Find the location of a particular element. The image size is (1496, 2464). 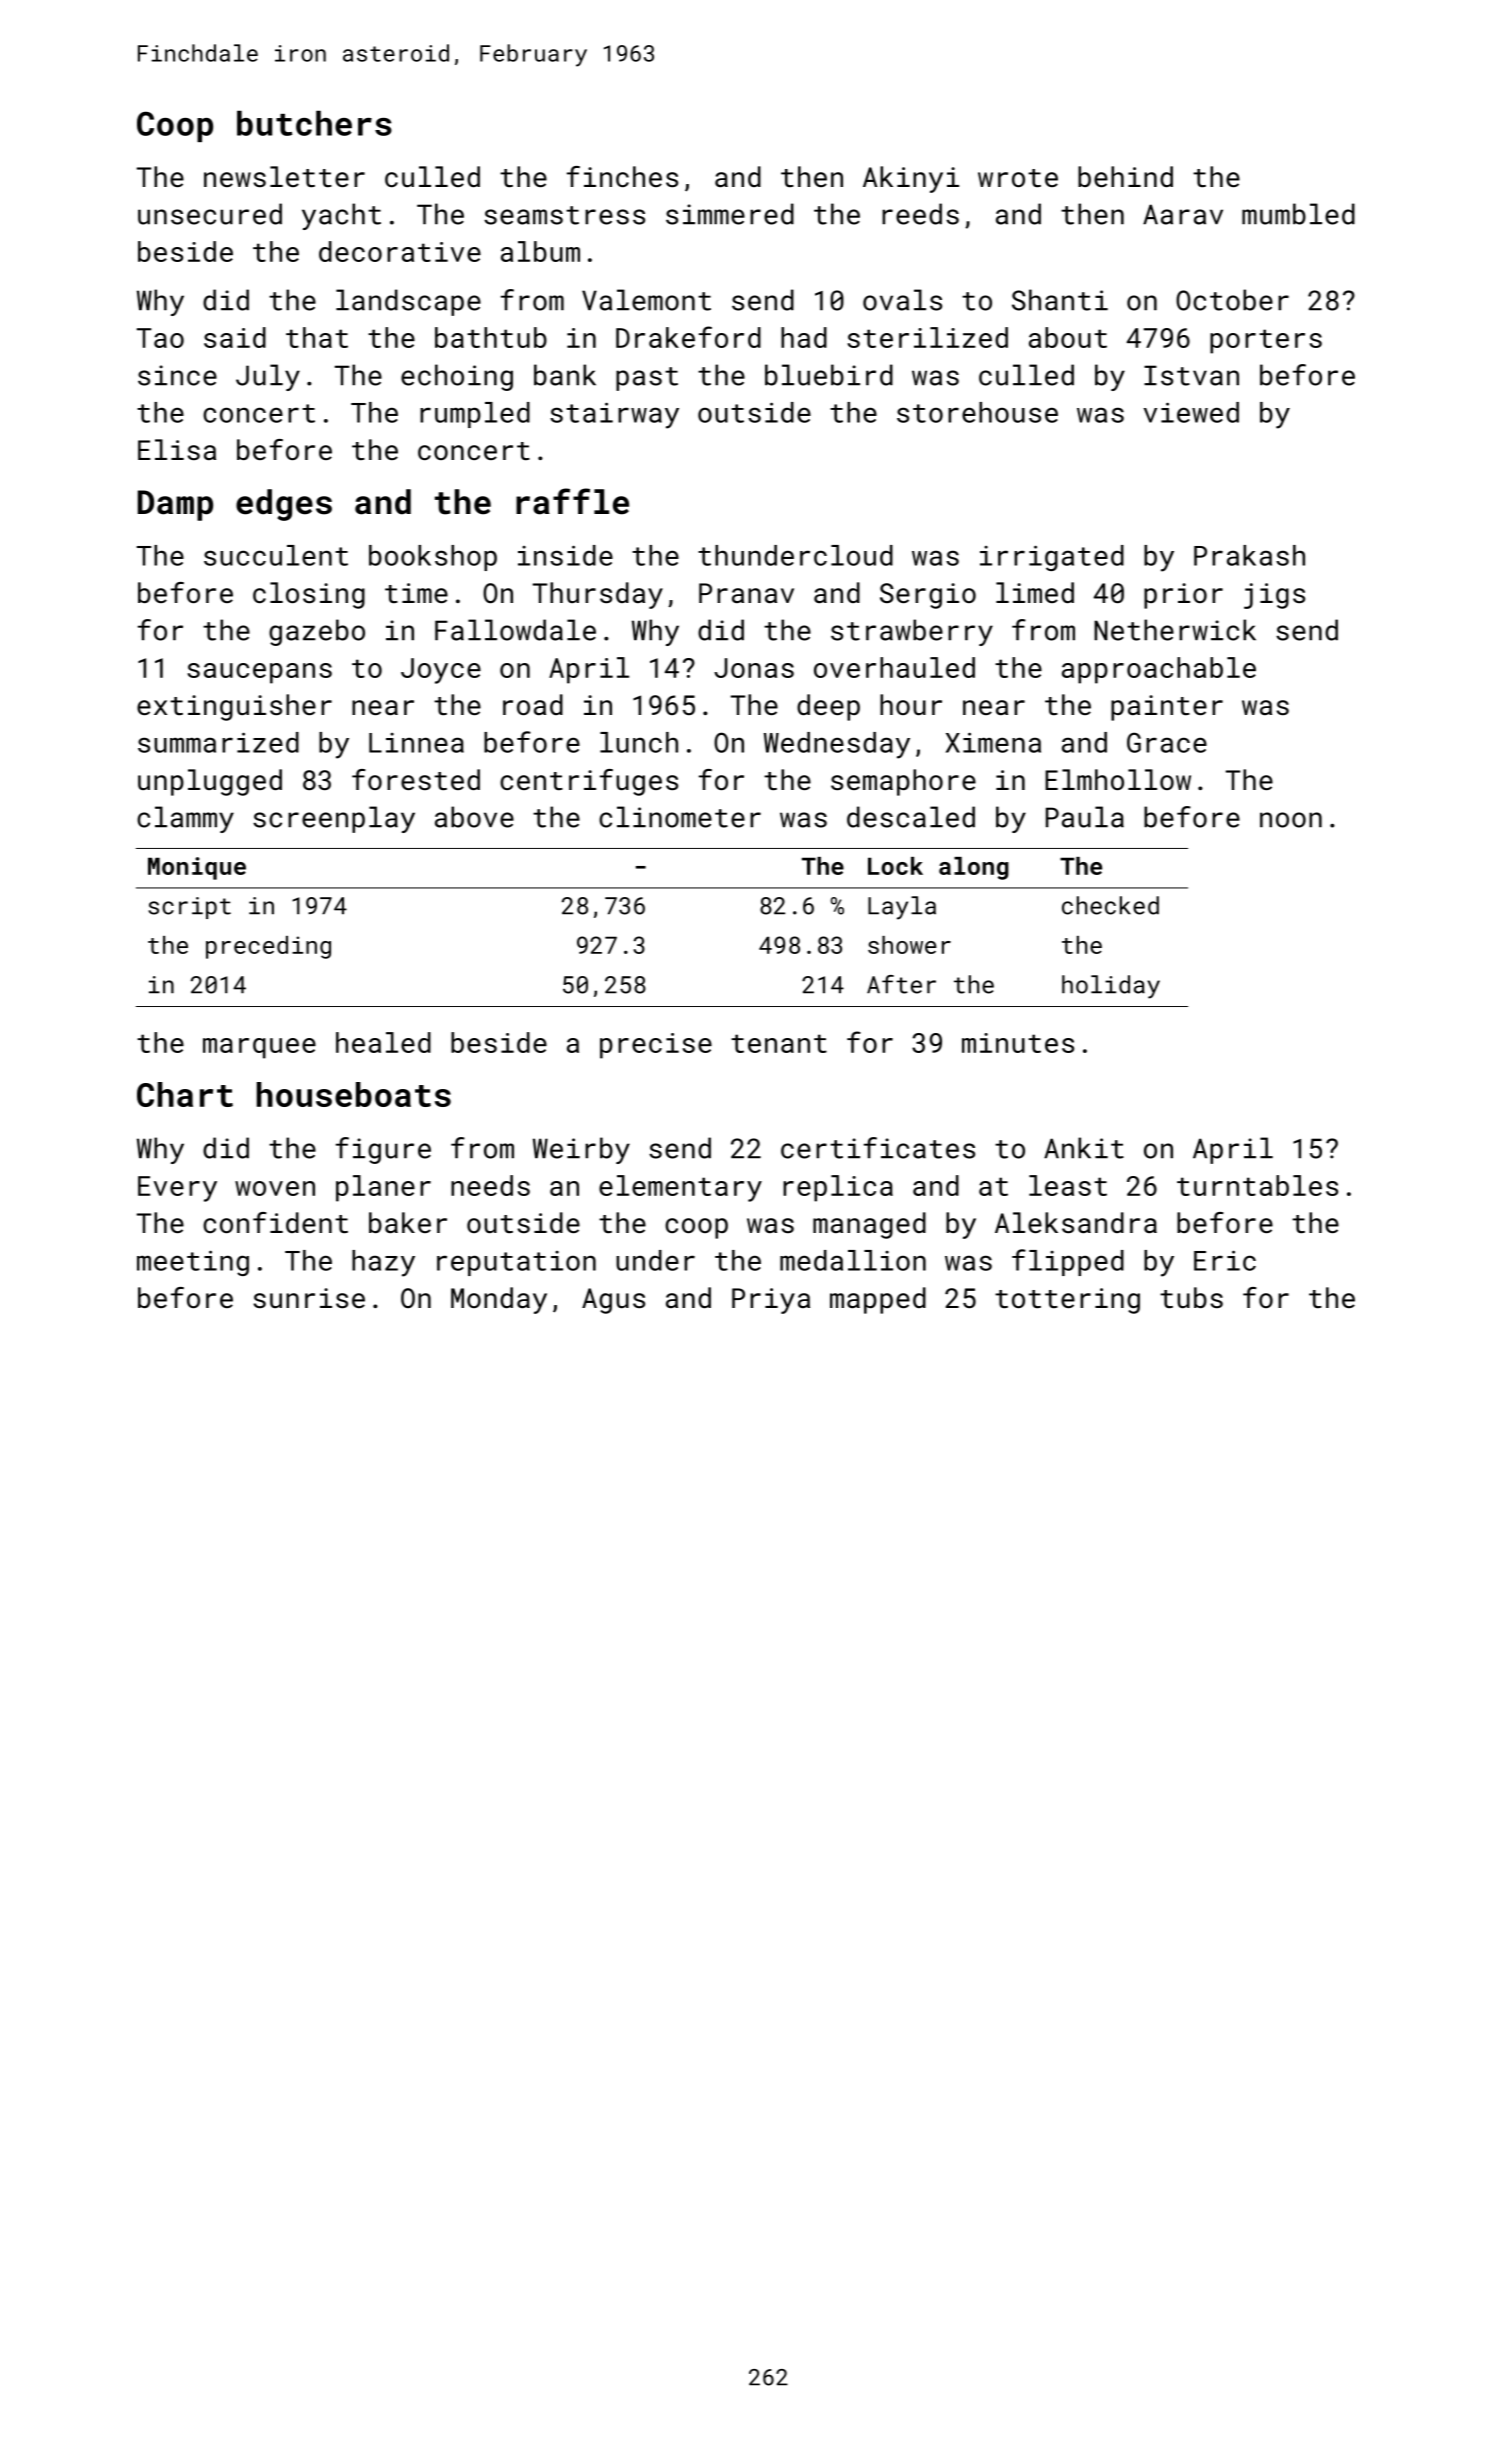

bluebird is located at coordinates (829, 375).
